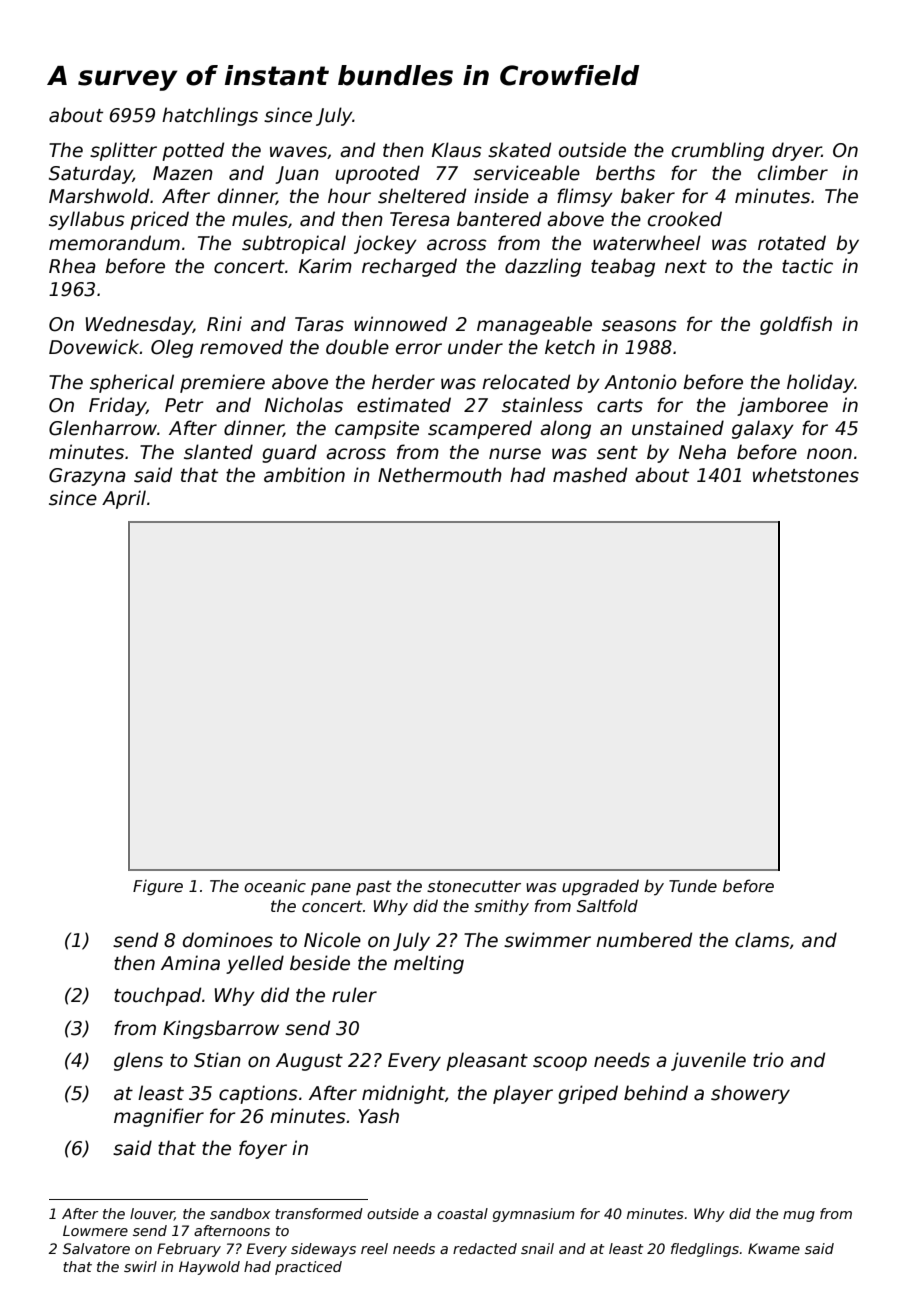  What do you see at coordinates (374, 1248) in the screenshot?
I see `reel` at bounding box center [374, 1248].
